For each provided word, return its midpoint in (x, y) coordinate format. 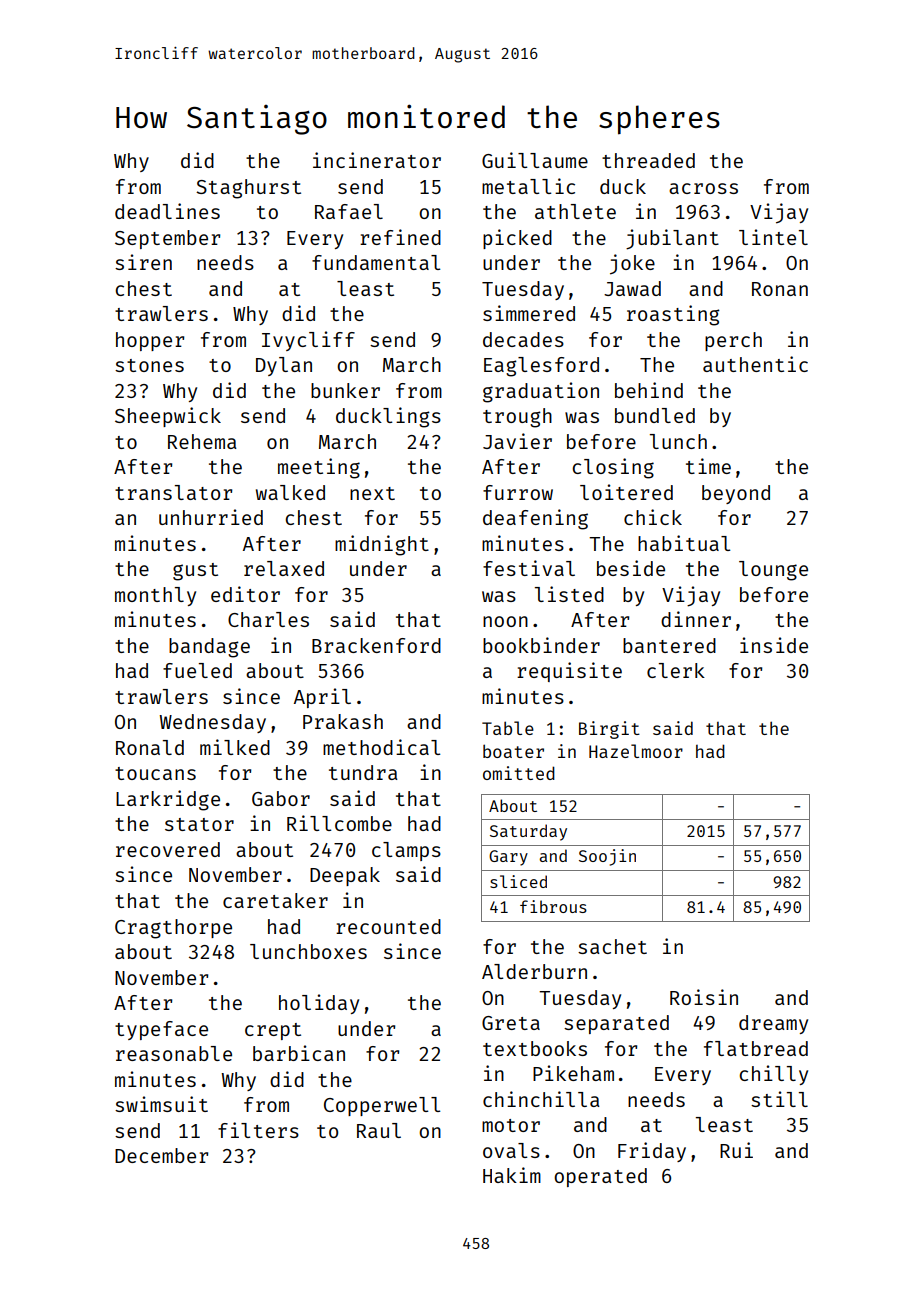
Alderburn (534, 971)
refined (400, 237)
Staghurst (248, 189)
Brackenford (376, 645)
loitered (626, 492)
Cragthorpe (173, 929)
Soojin (607, 857)
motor (511, 1125)
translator (173, 492)
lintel (773, 237)
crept (273, 1031)
